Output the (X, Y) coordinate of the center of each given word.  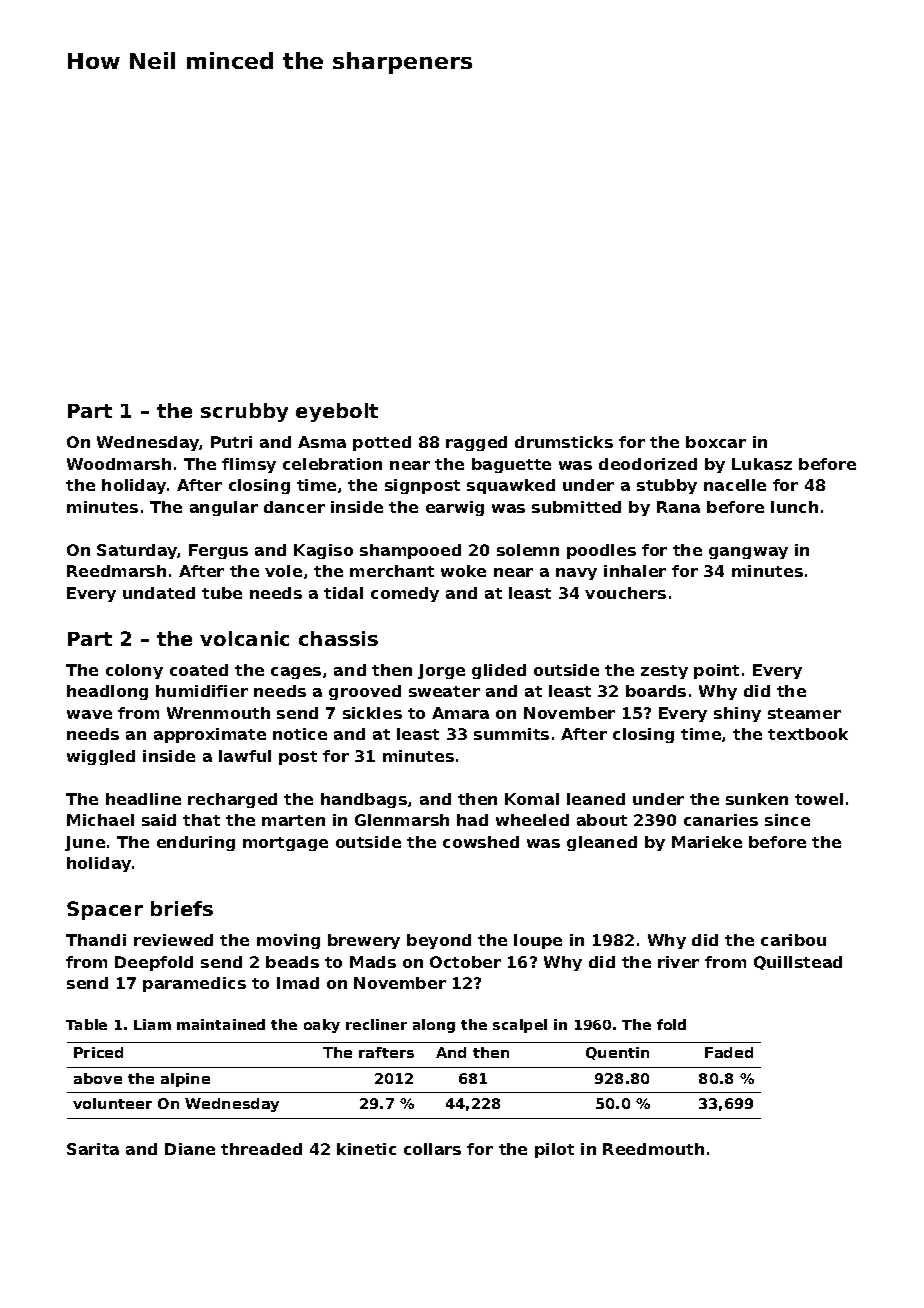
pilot (554, 1150)
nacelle (735, 485)
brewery (364, 941)
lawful (245, 756)
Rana (678, 507)
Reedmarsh (116, 571)
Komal (532, 799)
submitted (576, 507)
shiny (737, 714)
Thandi (96, 940)
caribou (793, 940)
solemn (528, 550)
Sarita (93, 1149)
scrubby (244, 412)
